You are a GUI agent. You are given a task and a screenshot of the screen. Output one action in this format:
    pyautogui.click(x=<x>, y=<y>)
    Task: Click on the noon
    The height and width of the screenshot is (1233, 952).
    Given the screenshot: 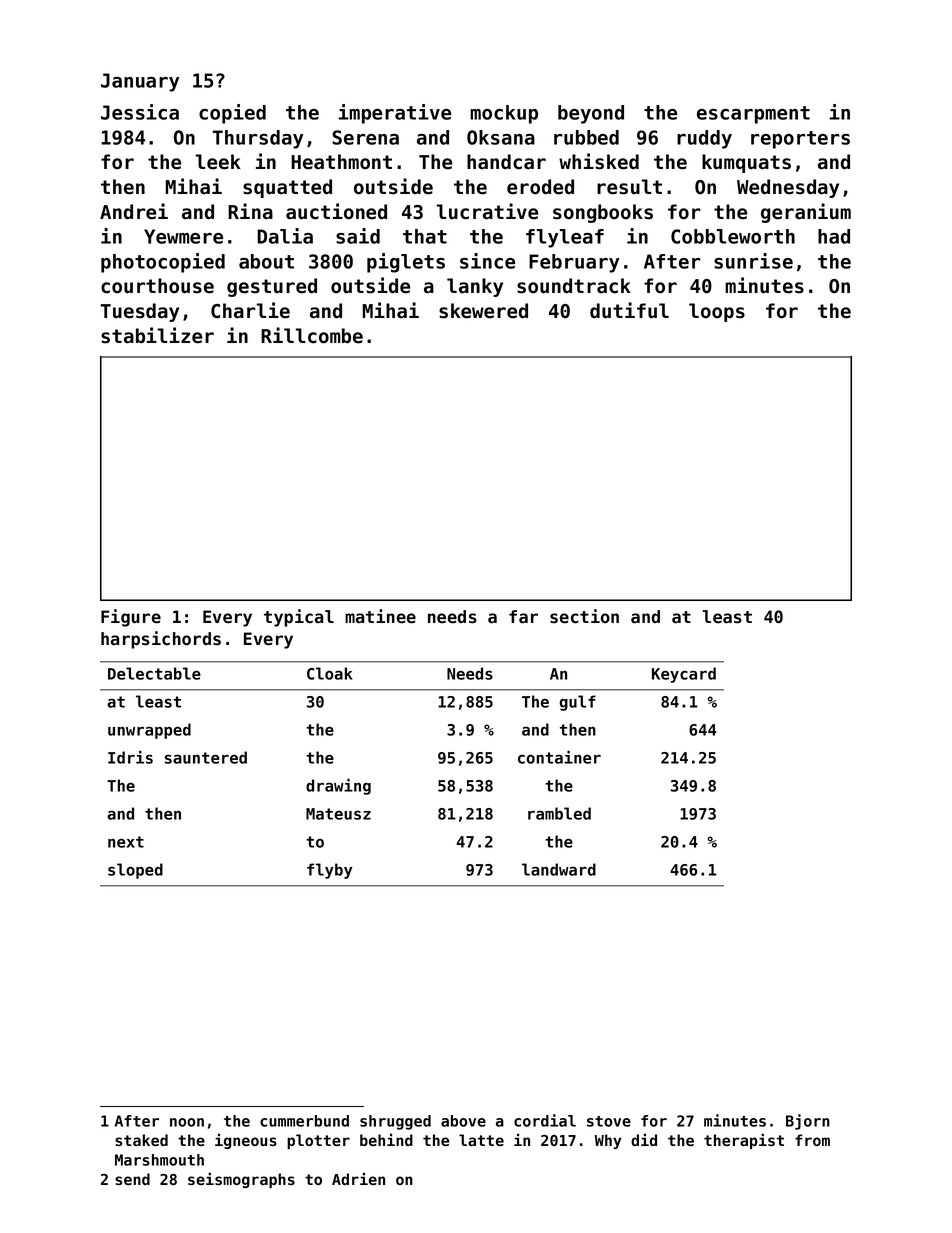 What is the action you would take?
    pyautogui.click(x=187, y=1122)
